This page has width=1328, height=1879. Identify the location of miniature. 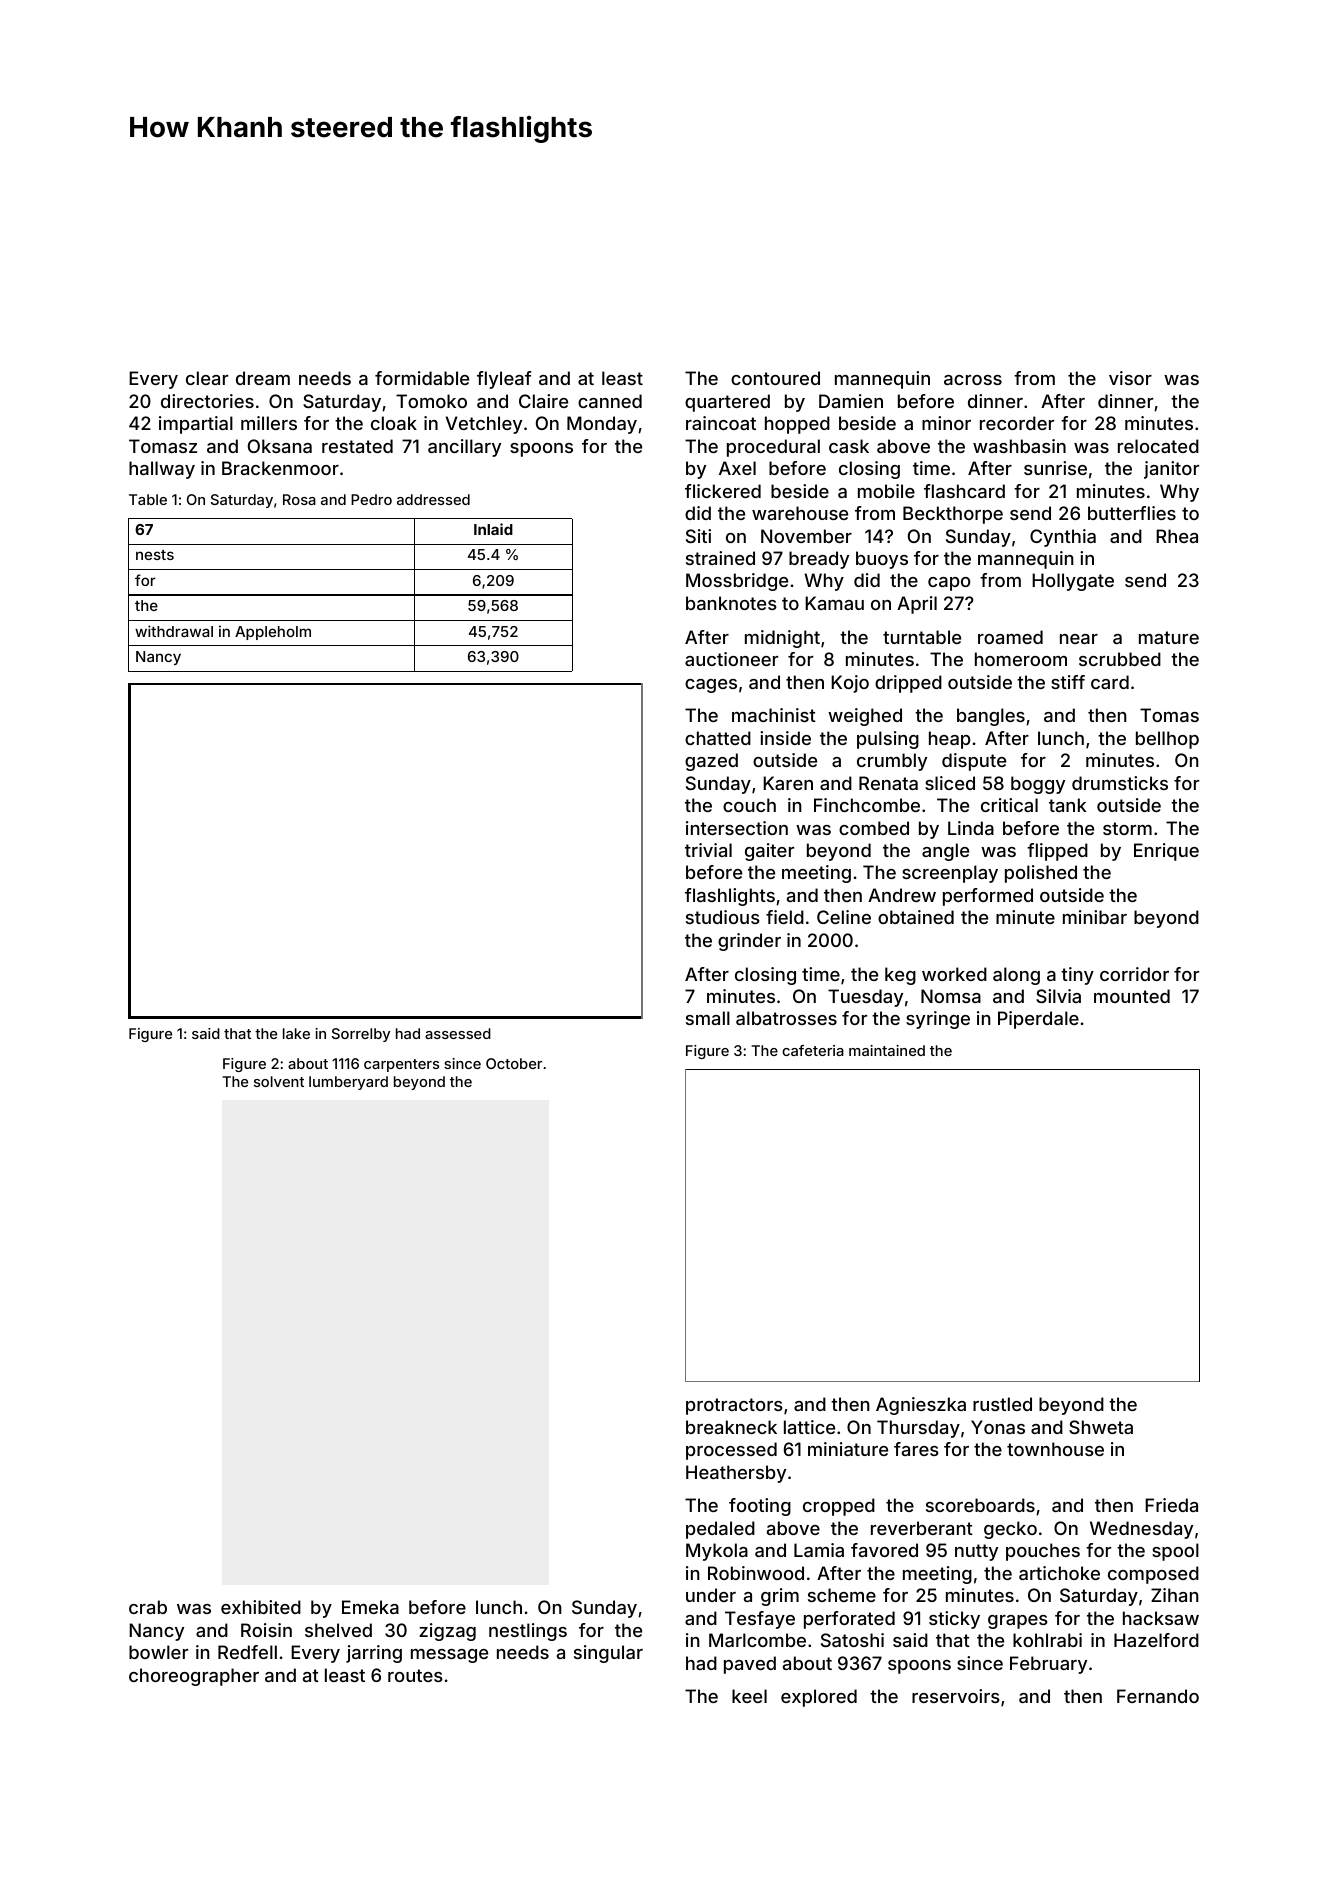
(848, 1449).
